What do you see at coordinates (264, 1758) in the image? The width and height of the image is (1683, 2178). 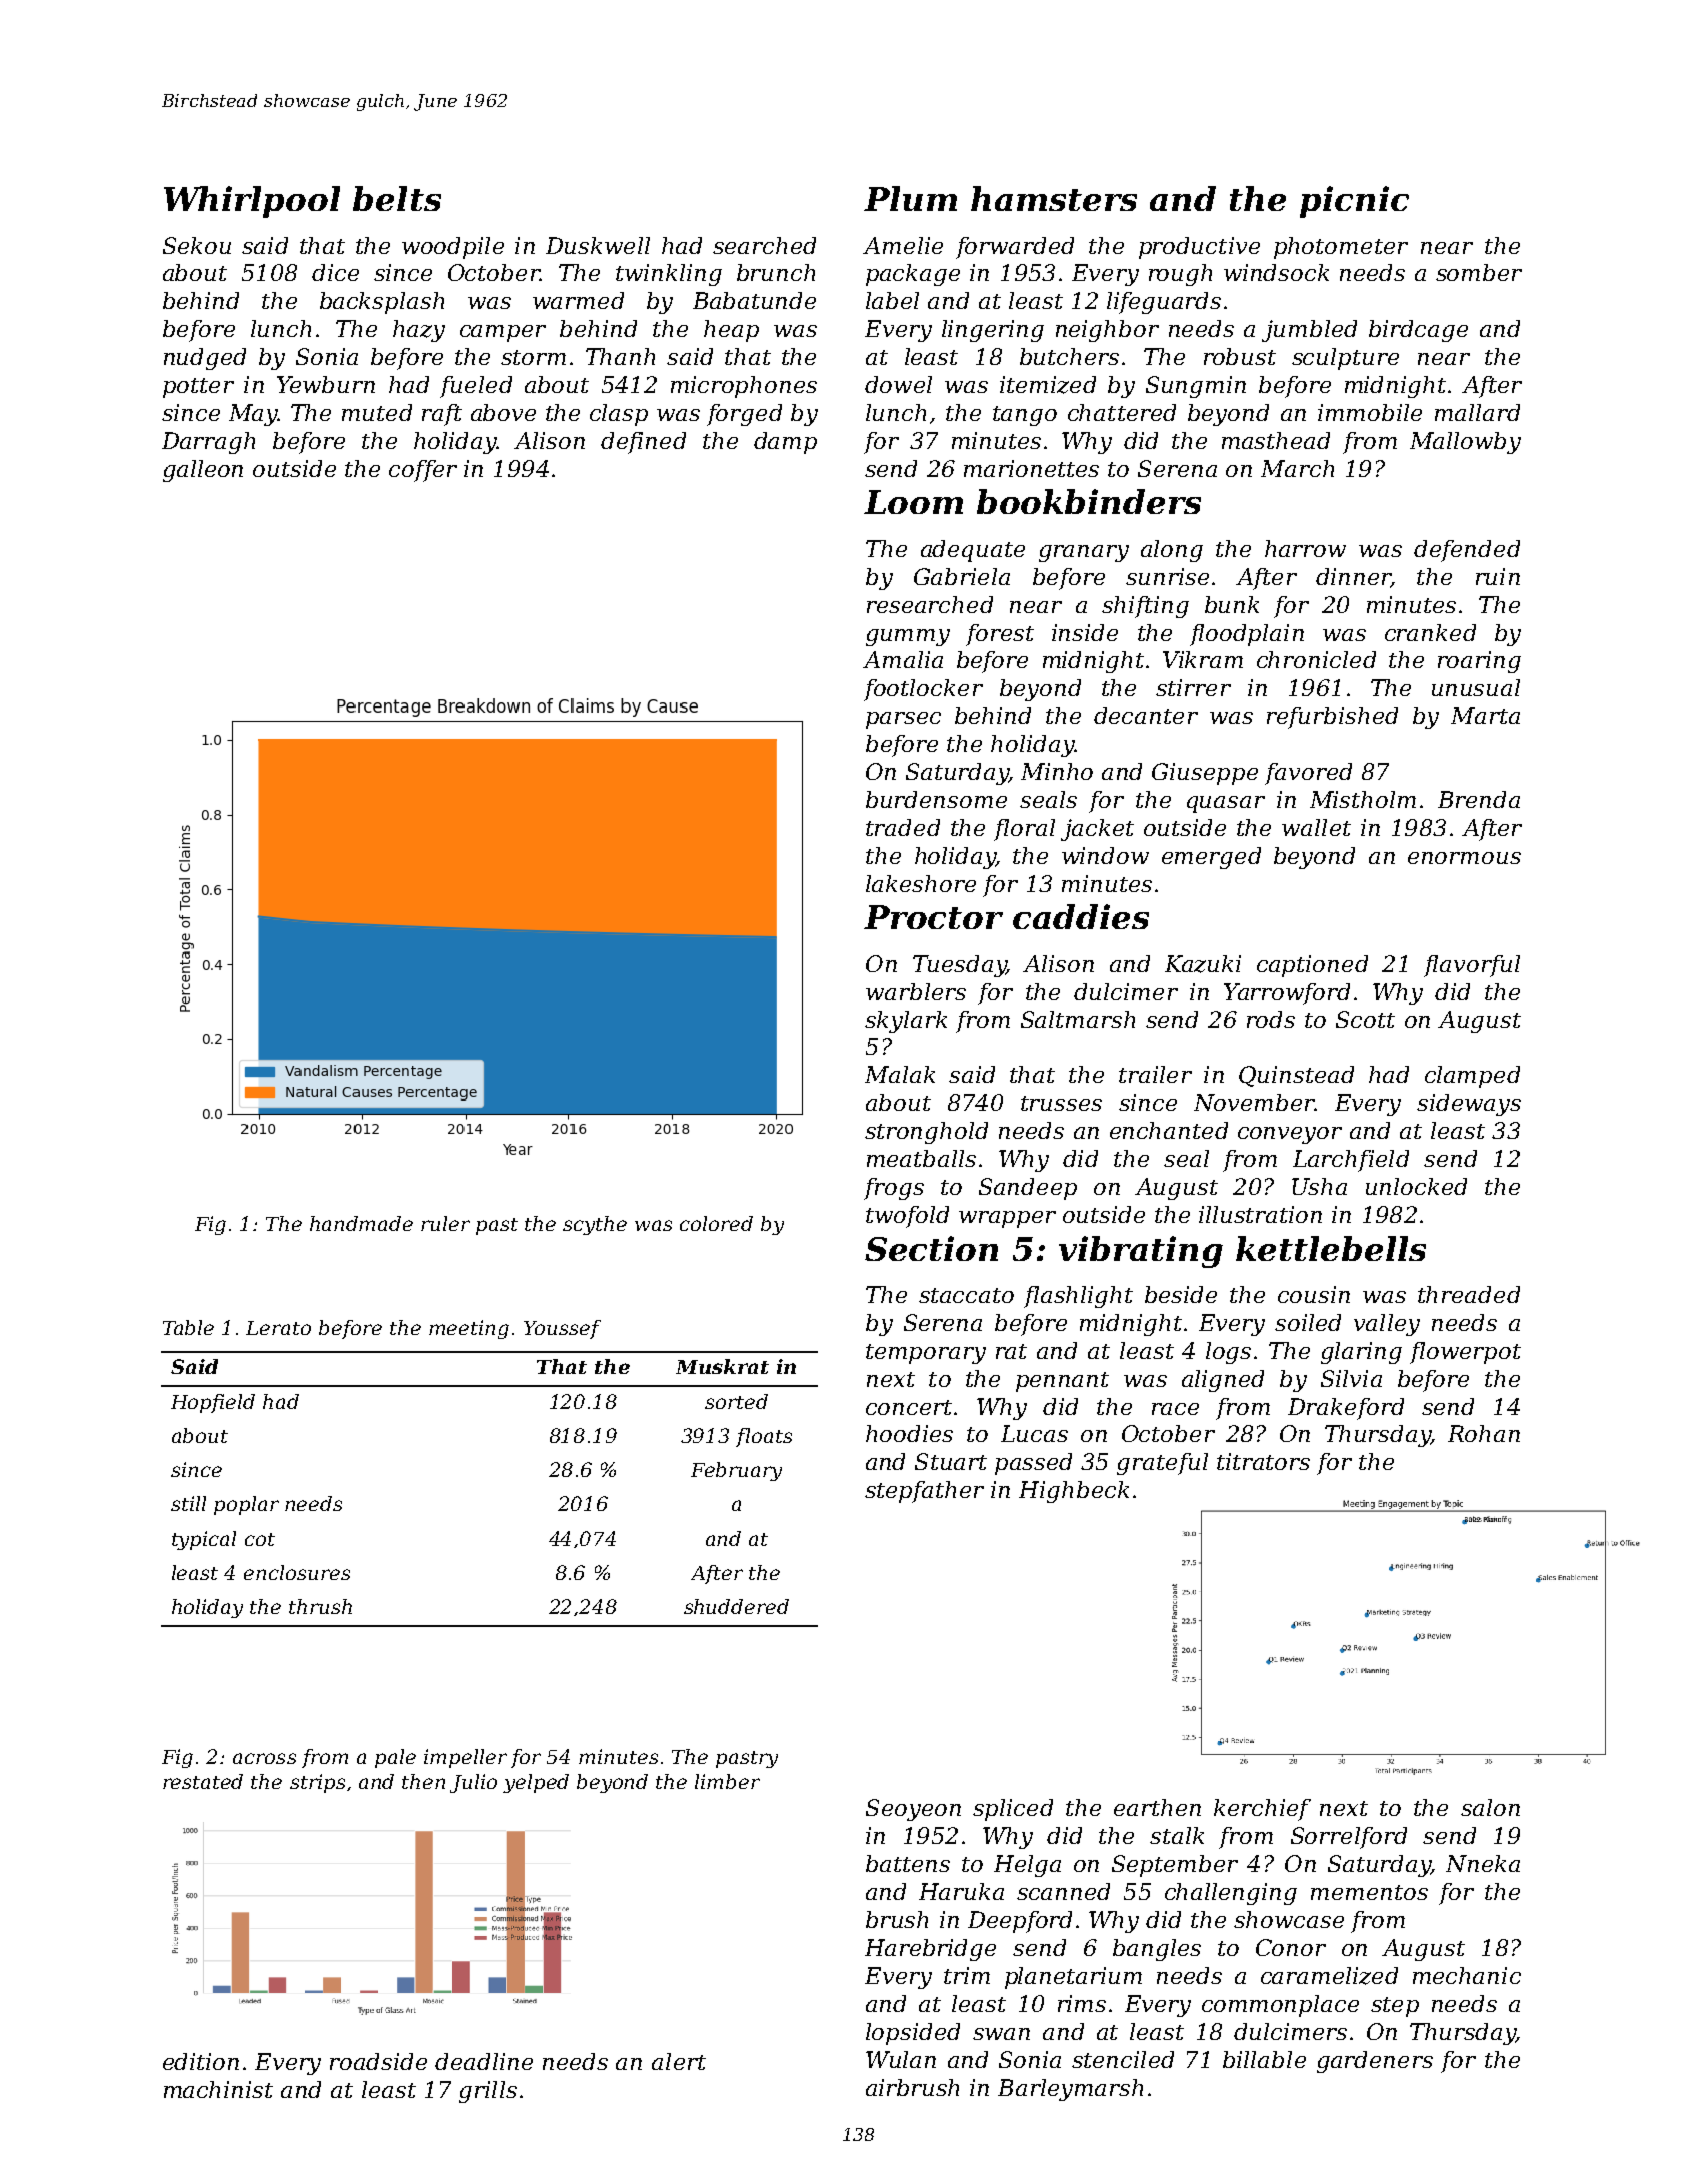 I see `across` at bounding box center [264, 1758].
